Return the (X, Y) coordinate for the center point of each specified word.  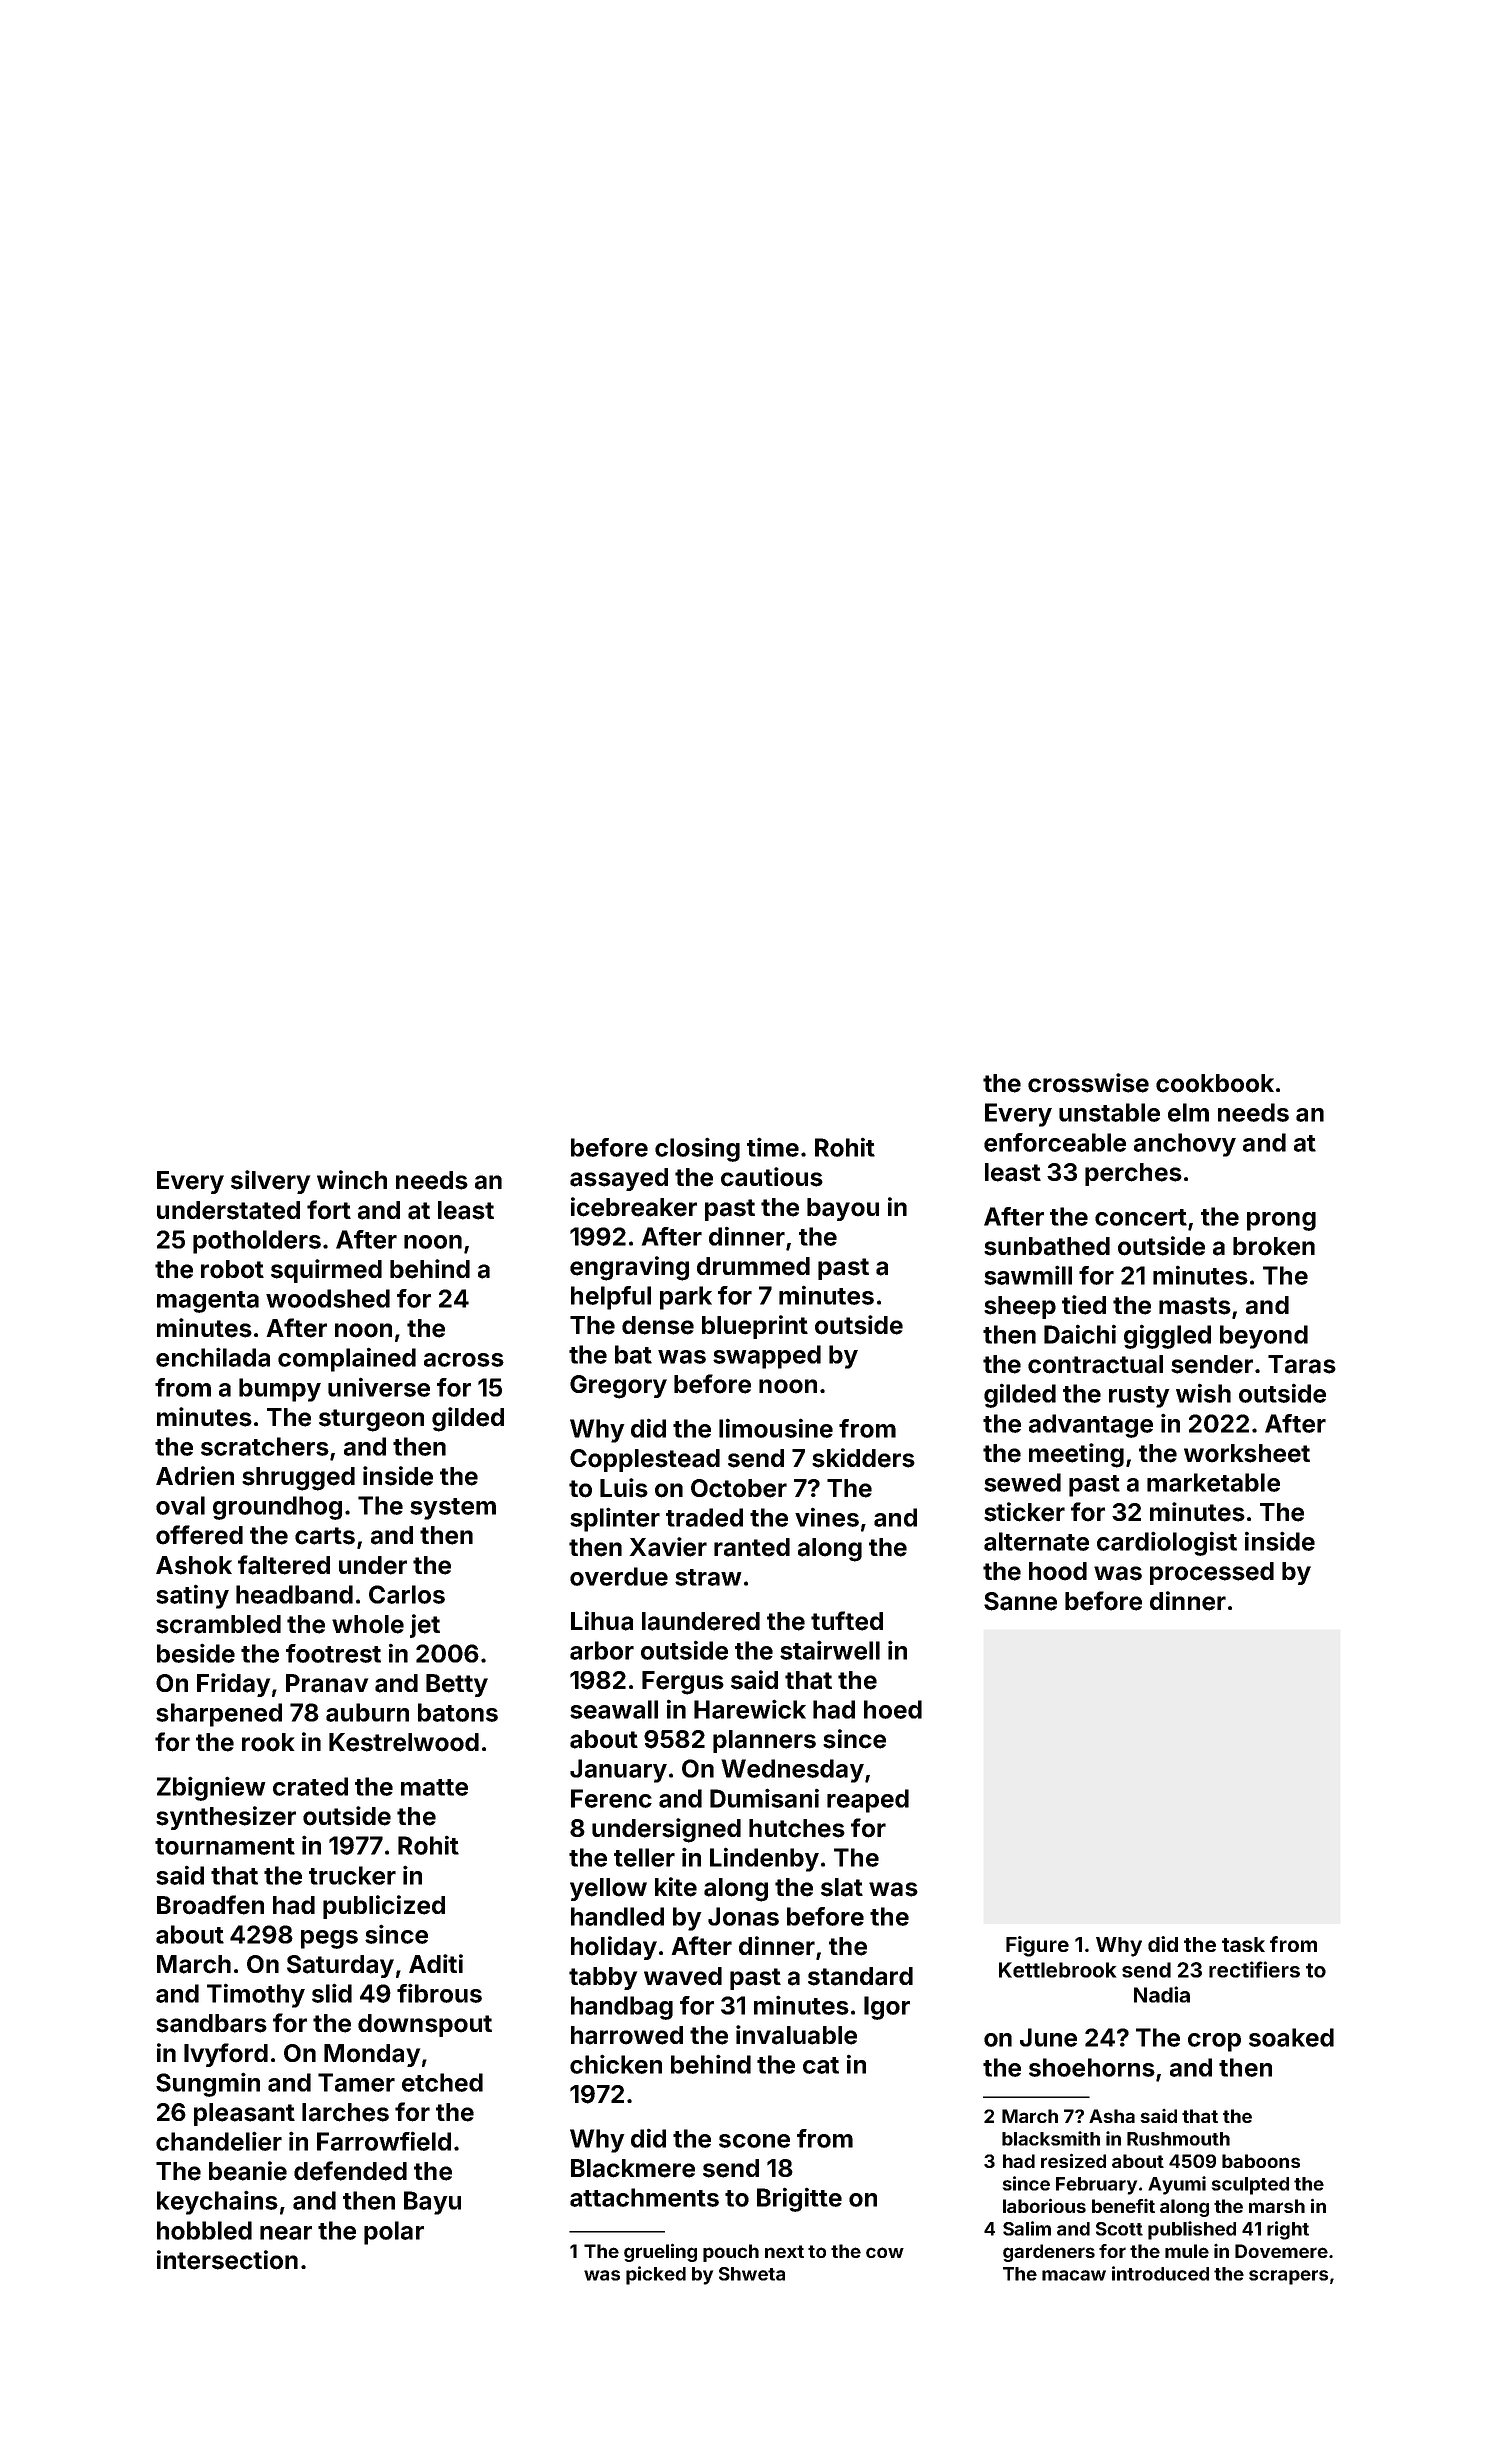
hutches (797, 1828)
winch (352, 1180)
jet (425, 1626)
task (1243, 1944)
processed (1212, 1573)
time (773, 1147)
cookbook (1215, 1083)
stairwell (830, 1650)
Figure (1037, 1946)
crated (310, 1786)
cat (821, 2065)
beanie (248, 2171)
